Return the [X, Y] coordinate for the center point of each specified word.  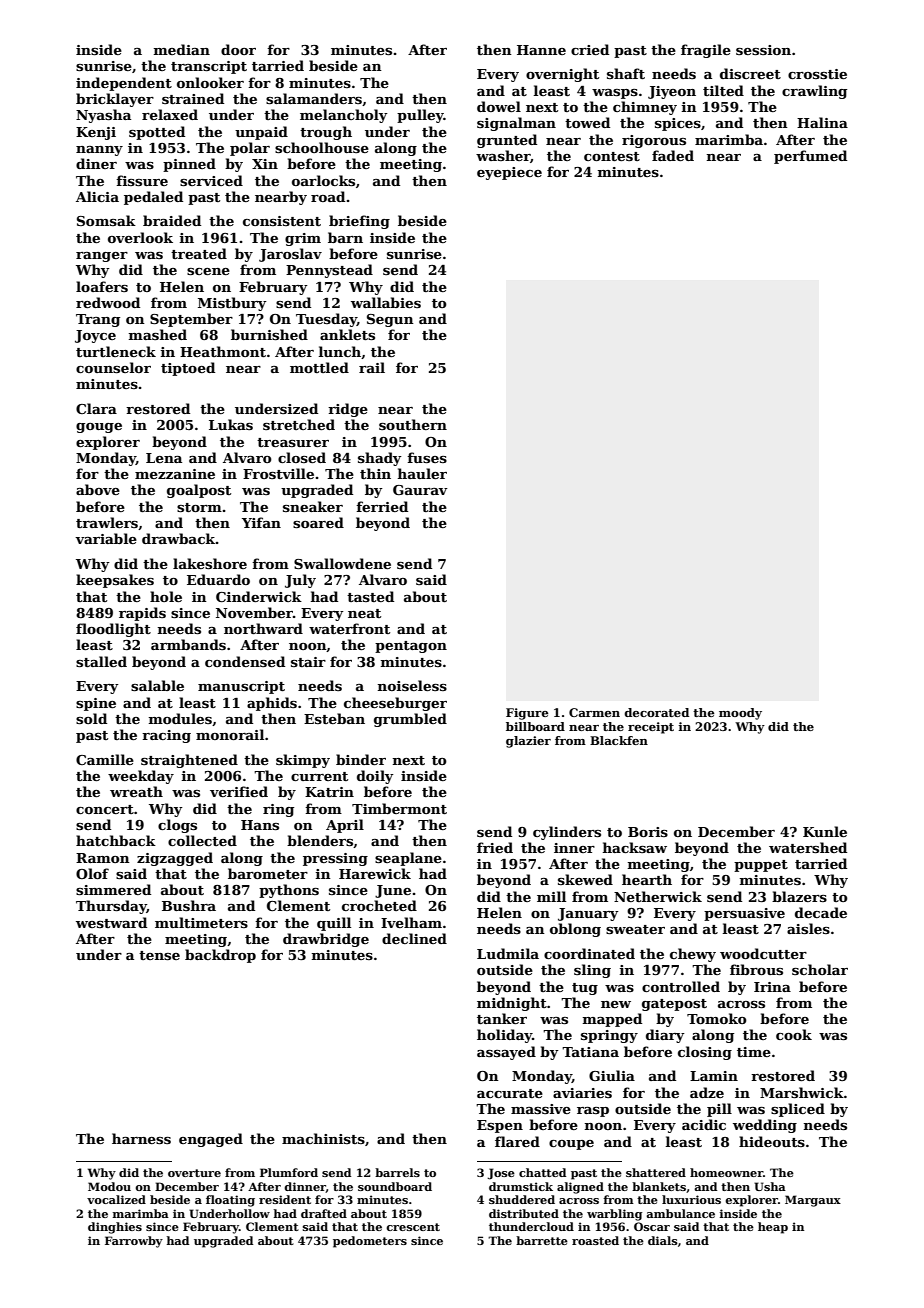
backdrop [220, 956]
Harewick [375, 873]
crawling [814, 92]
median [182, 49]
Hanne [541, 50]
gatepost [674, 1005]
